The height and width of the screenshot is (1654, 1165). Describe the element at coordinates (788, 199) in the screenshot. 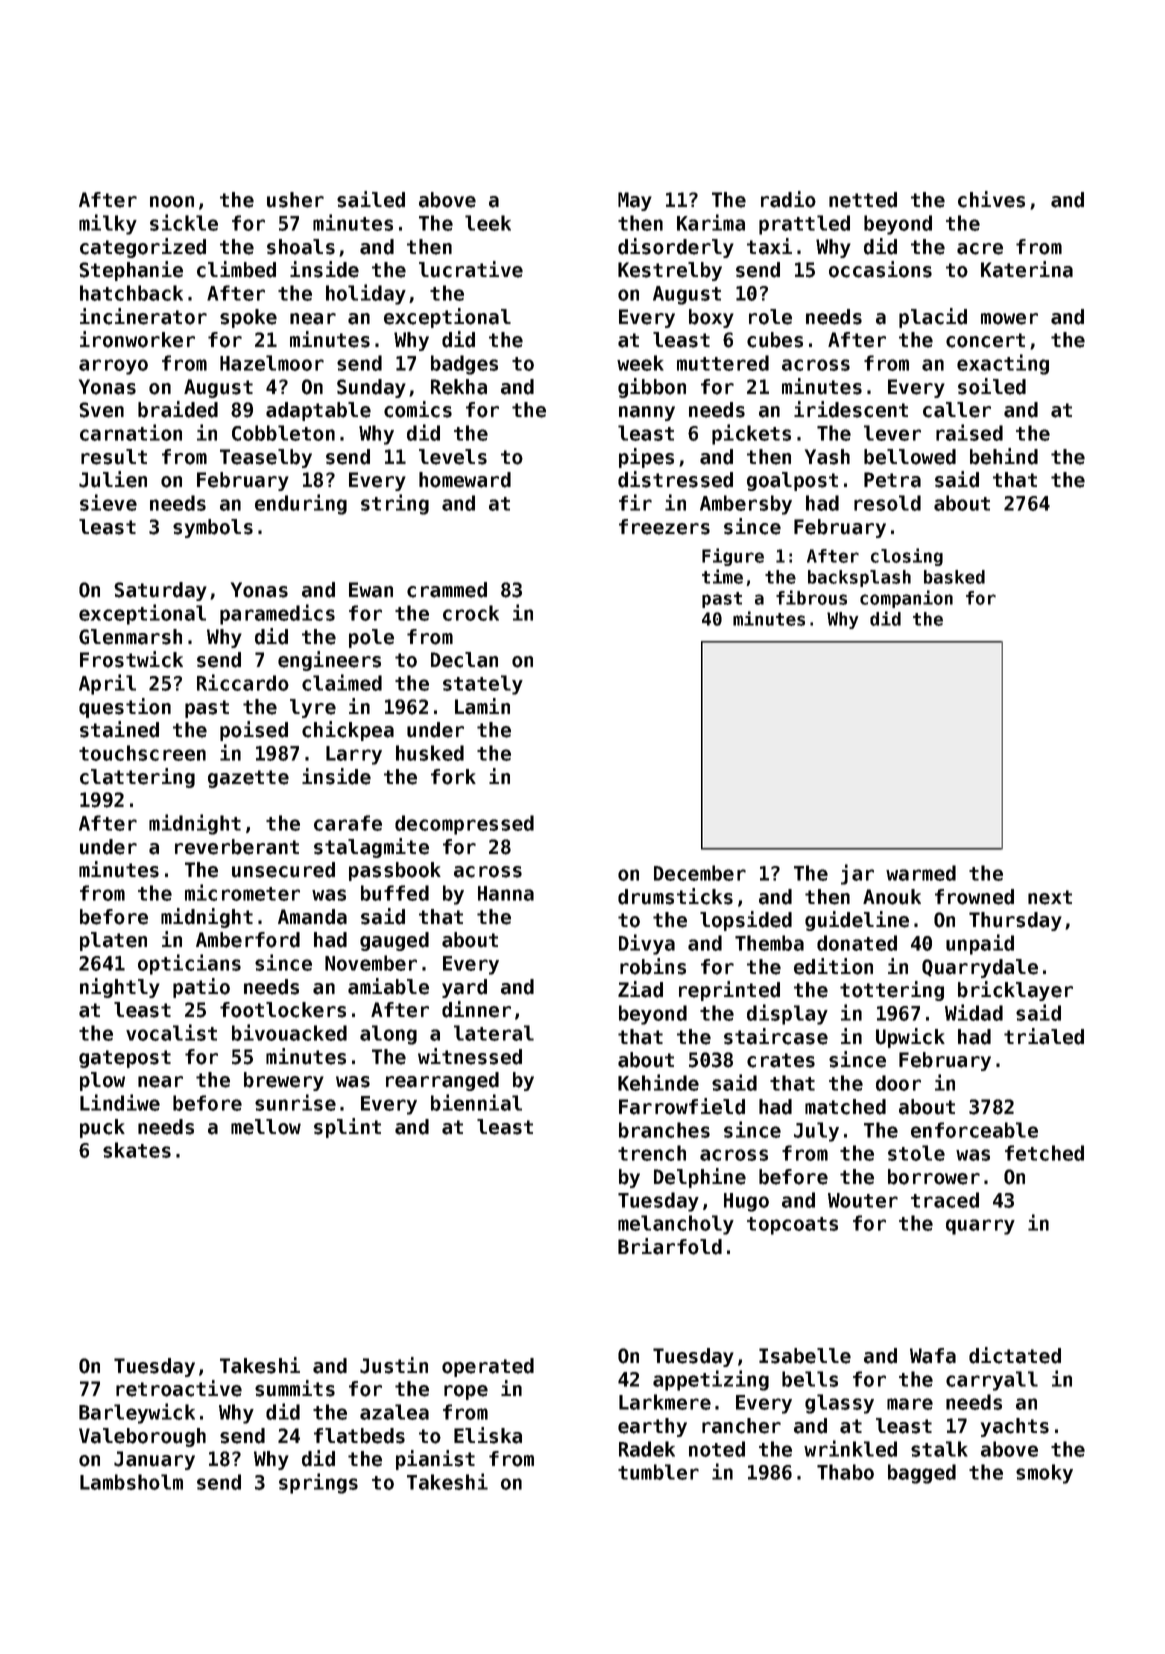

I see `radio` at that location.
